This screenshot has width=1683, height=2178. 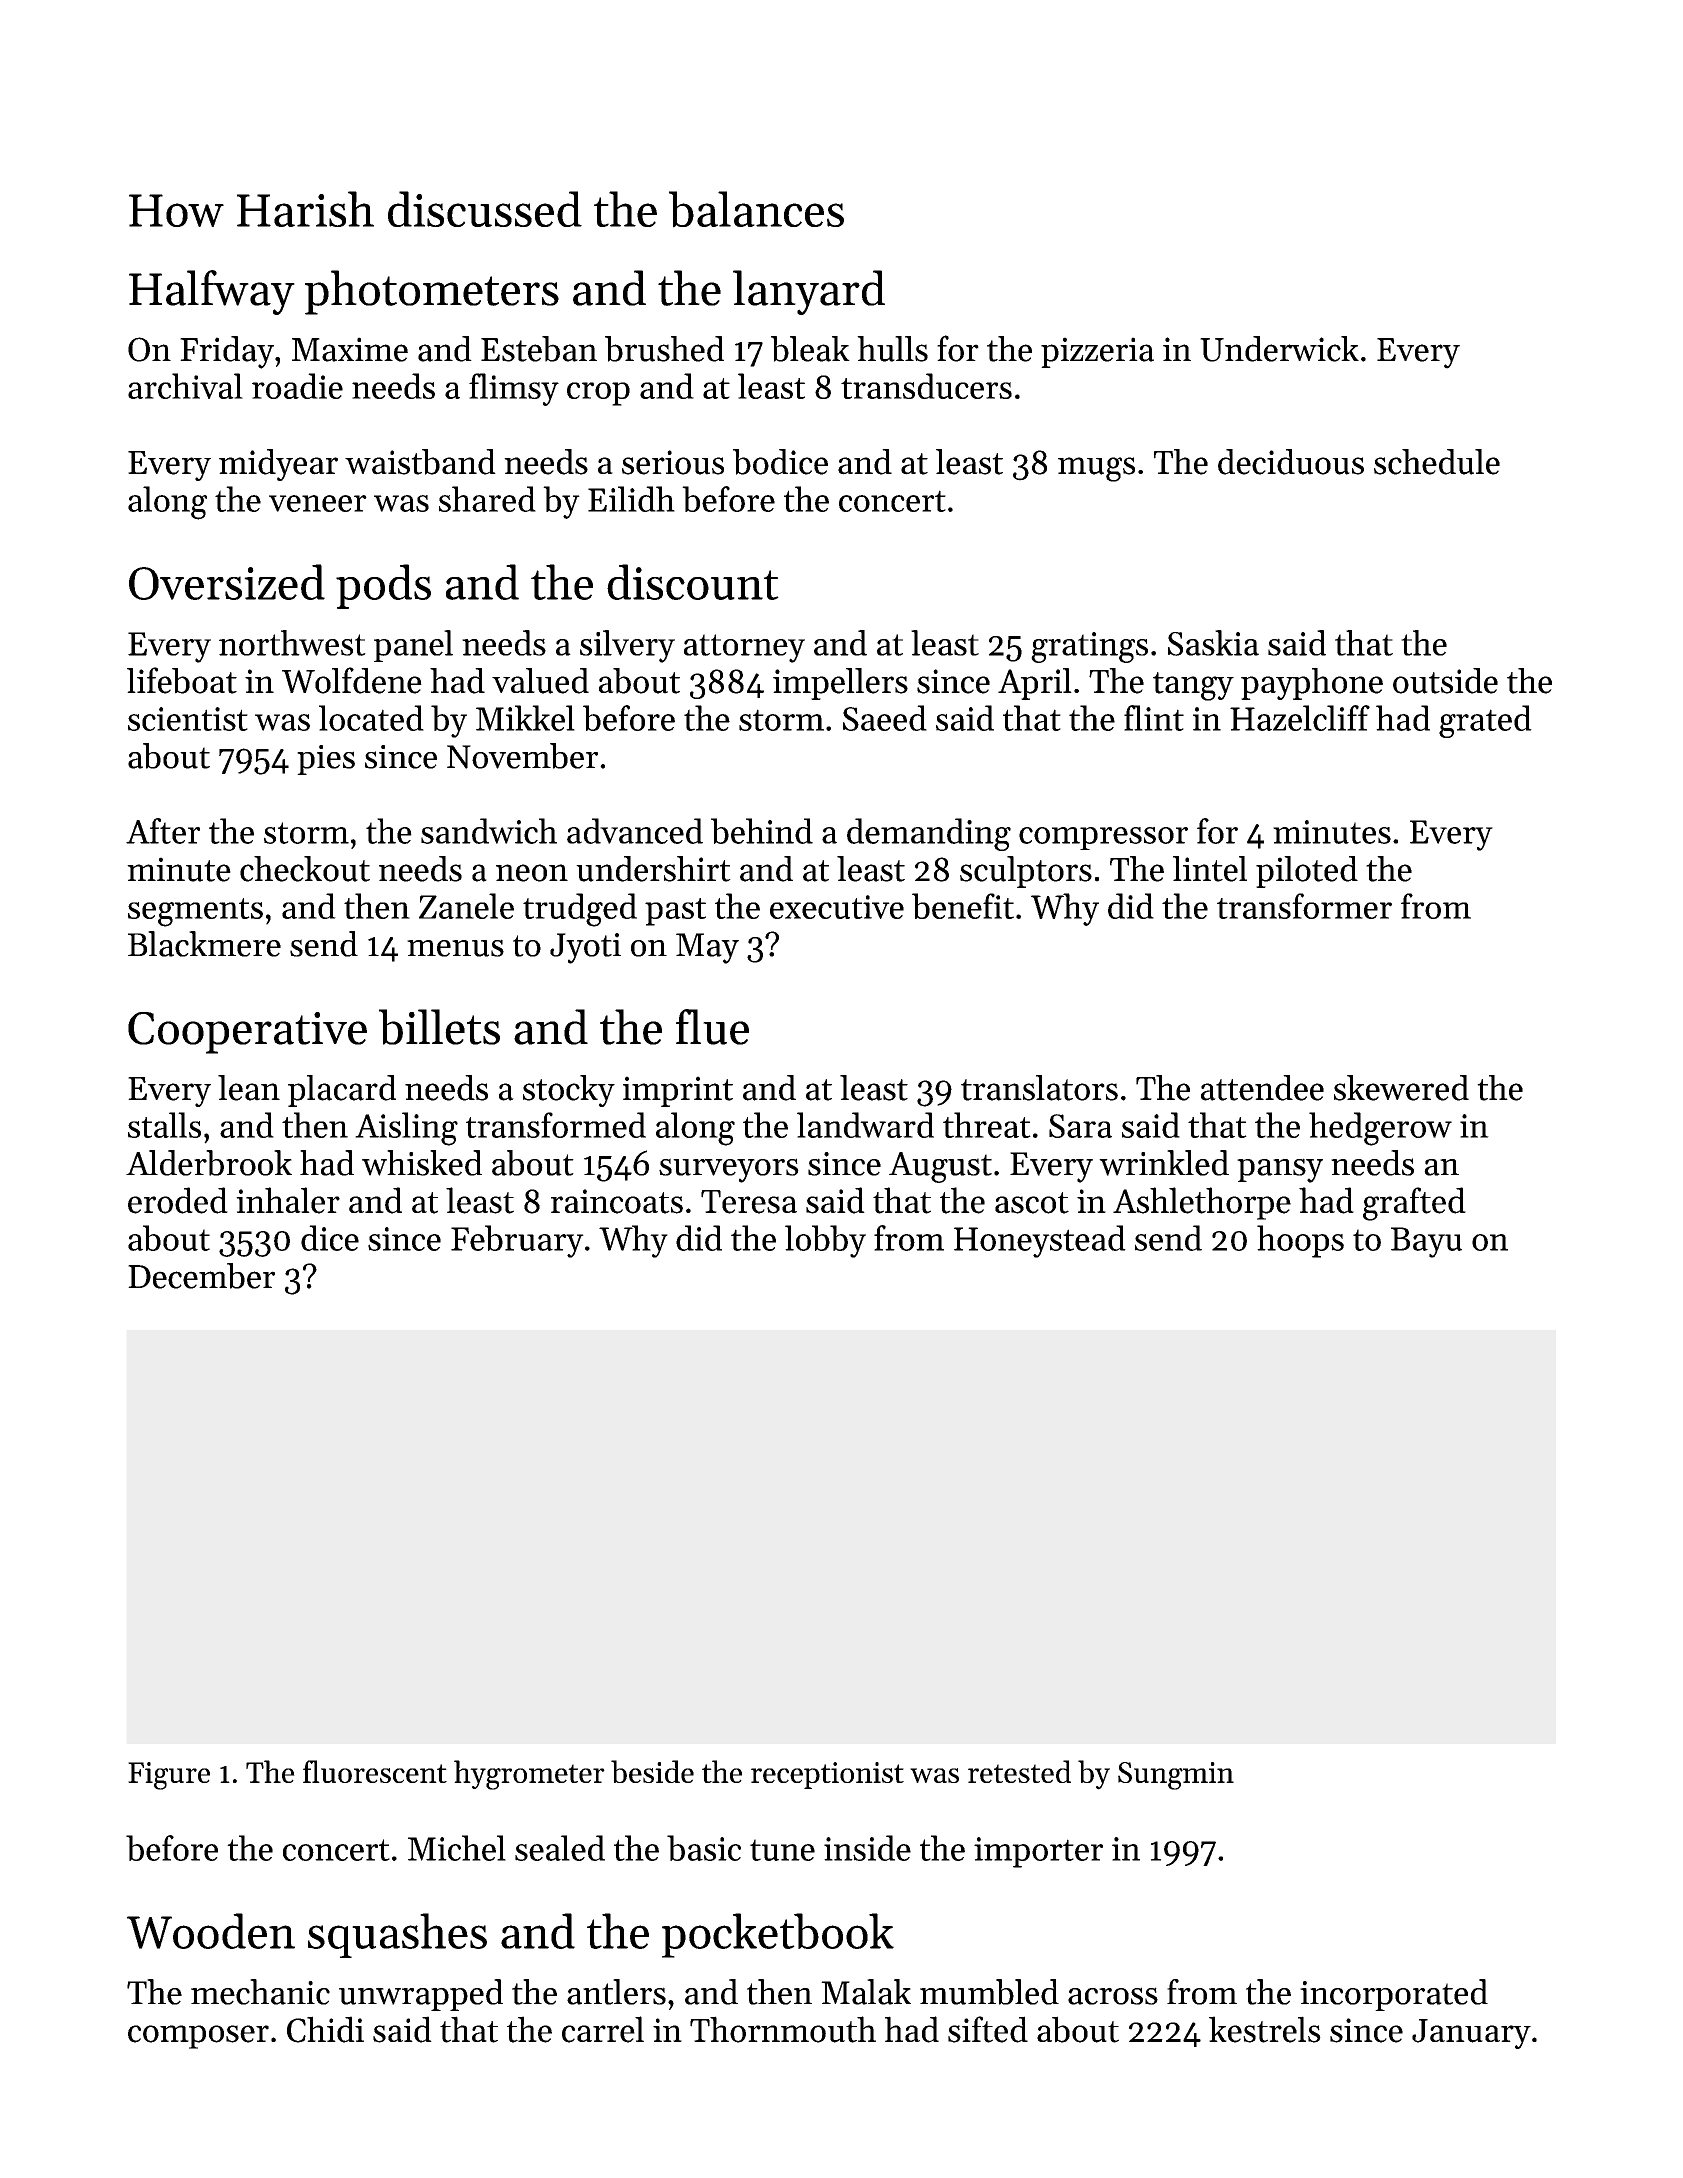 I want to click on Bayu, so click(x=1426, y=1242).
